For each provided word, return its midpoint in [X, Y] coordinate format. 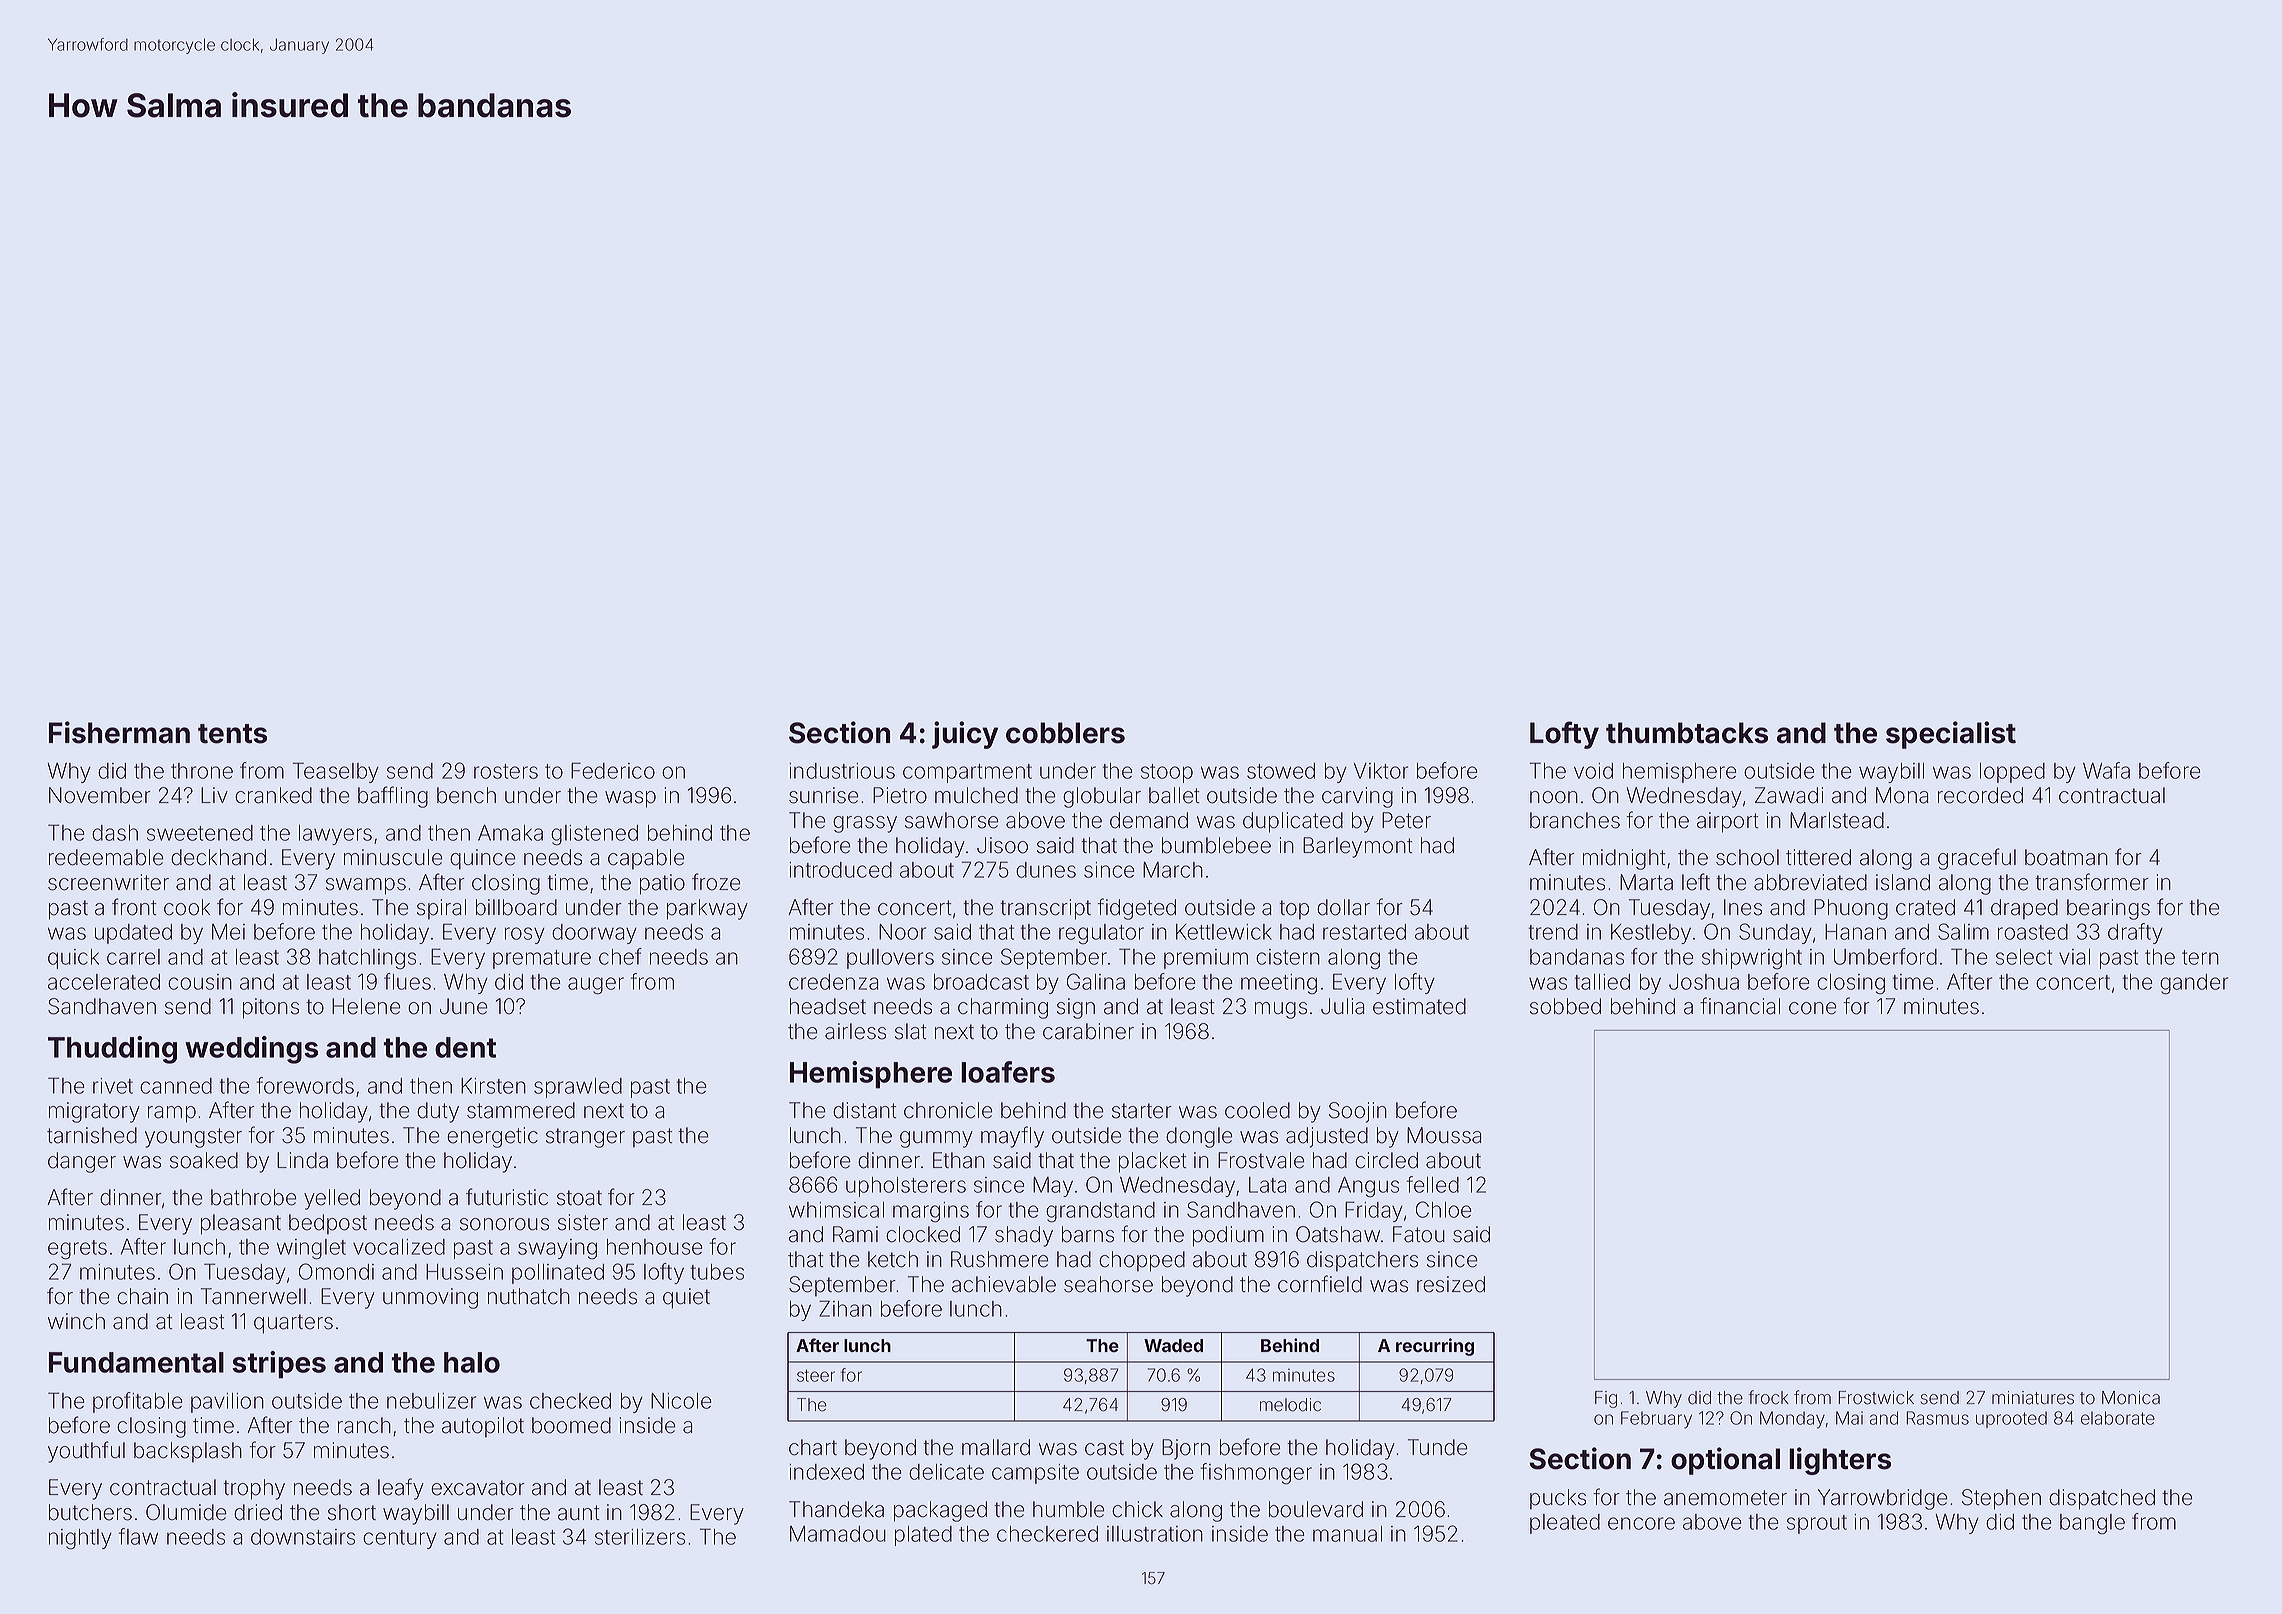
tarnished [92, 1135]
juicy [965, 735]
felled [1433, 1184]
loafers [1008, 1072]
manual [1347, 1534]
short [352, 1512]
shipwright [1752, 959]
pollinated [558, 1274]
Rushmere [1000, 1259]
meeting [1279, 984]
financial [1740, 1006]
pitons [271, 1008]
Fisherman [119, 732]
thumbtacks [1687, 733]
